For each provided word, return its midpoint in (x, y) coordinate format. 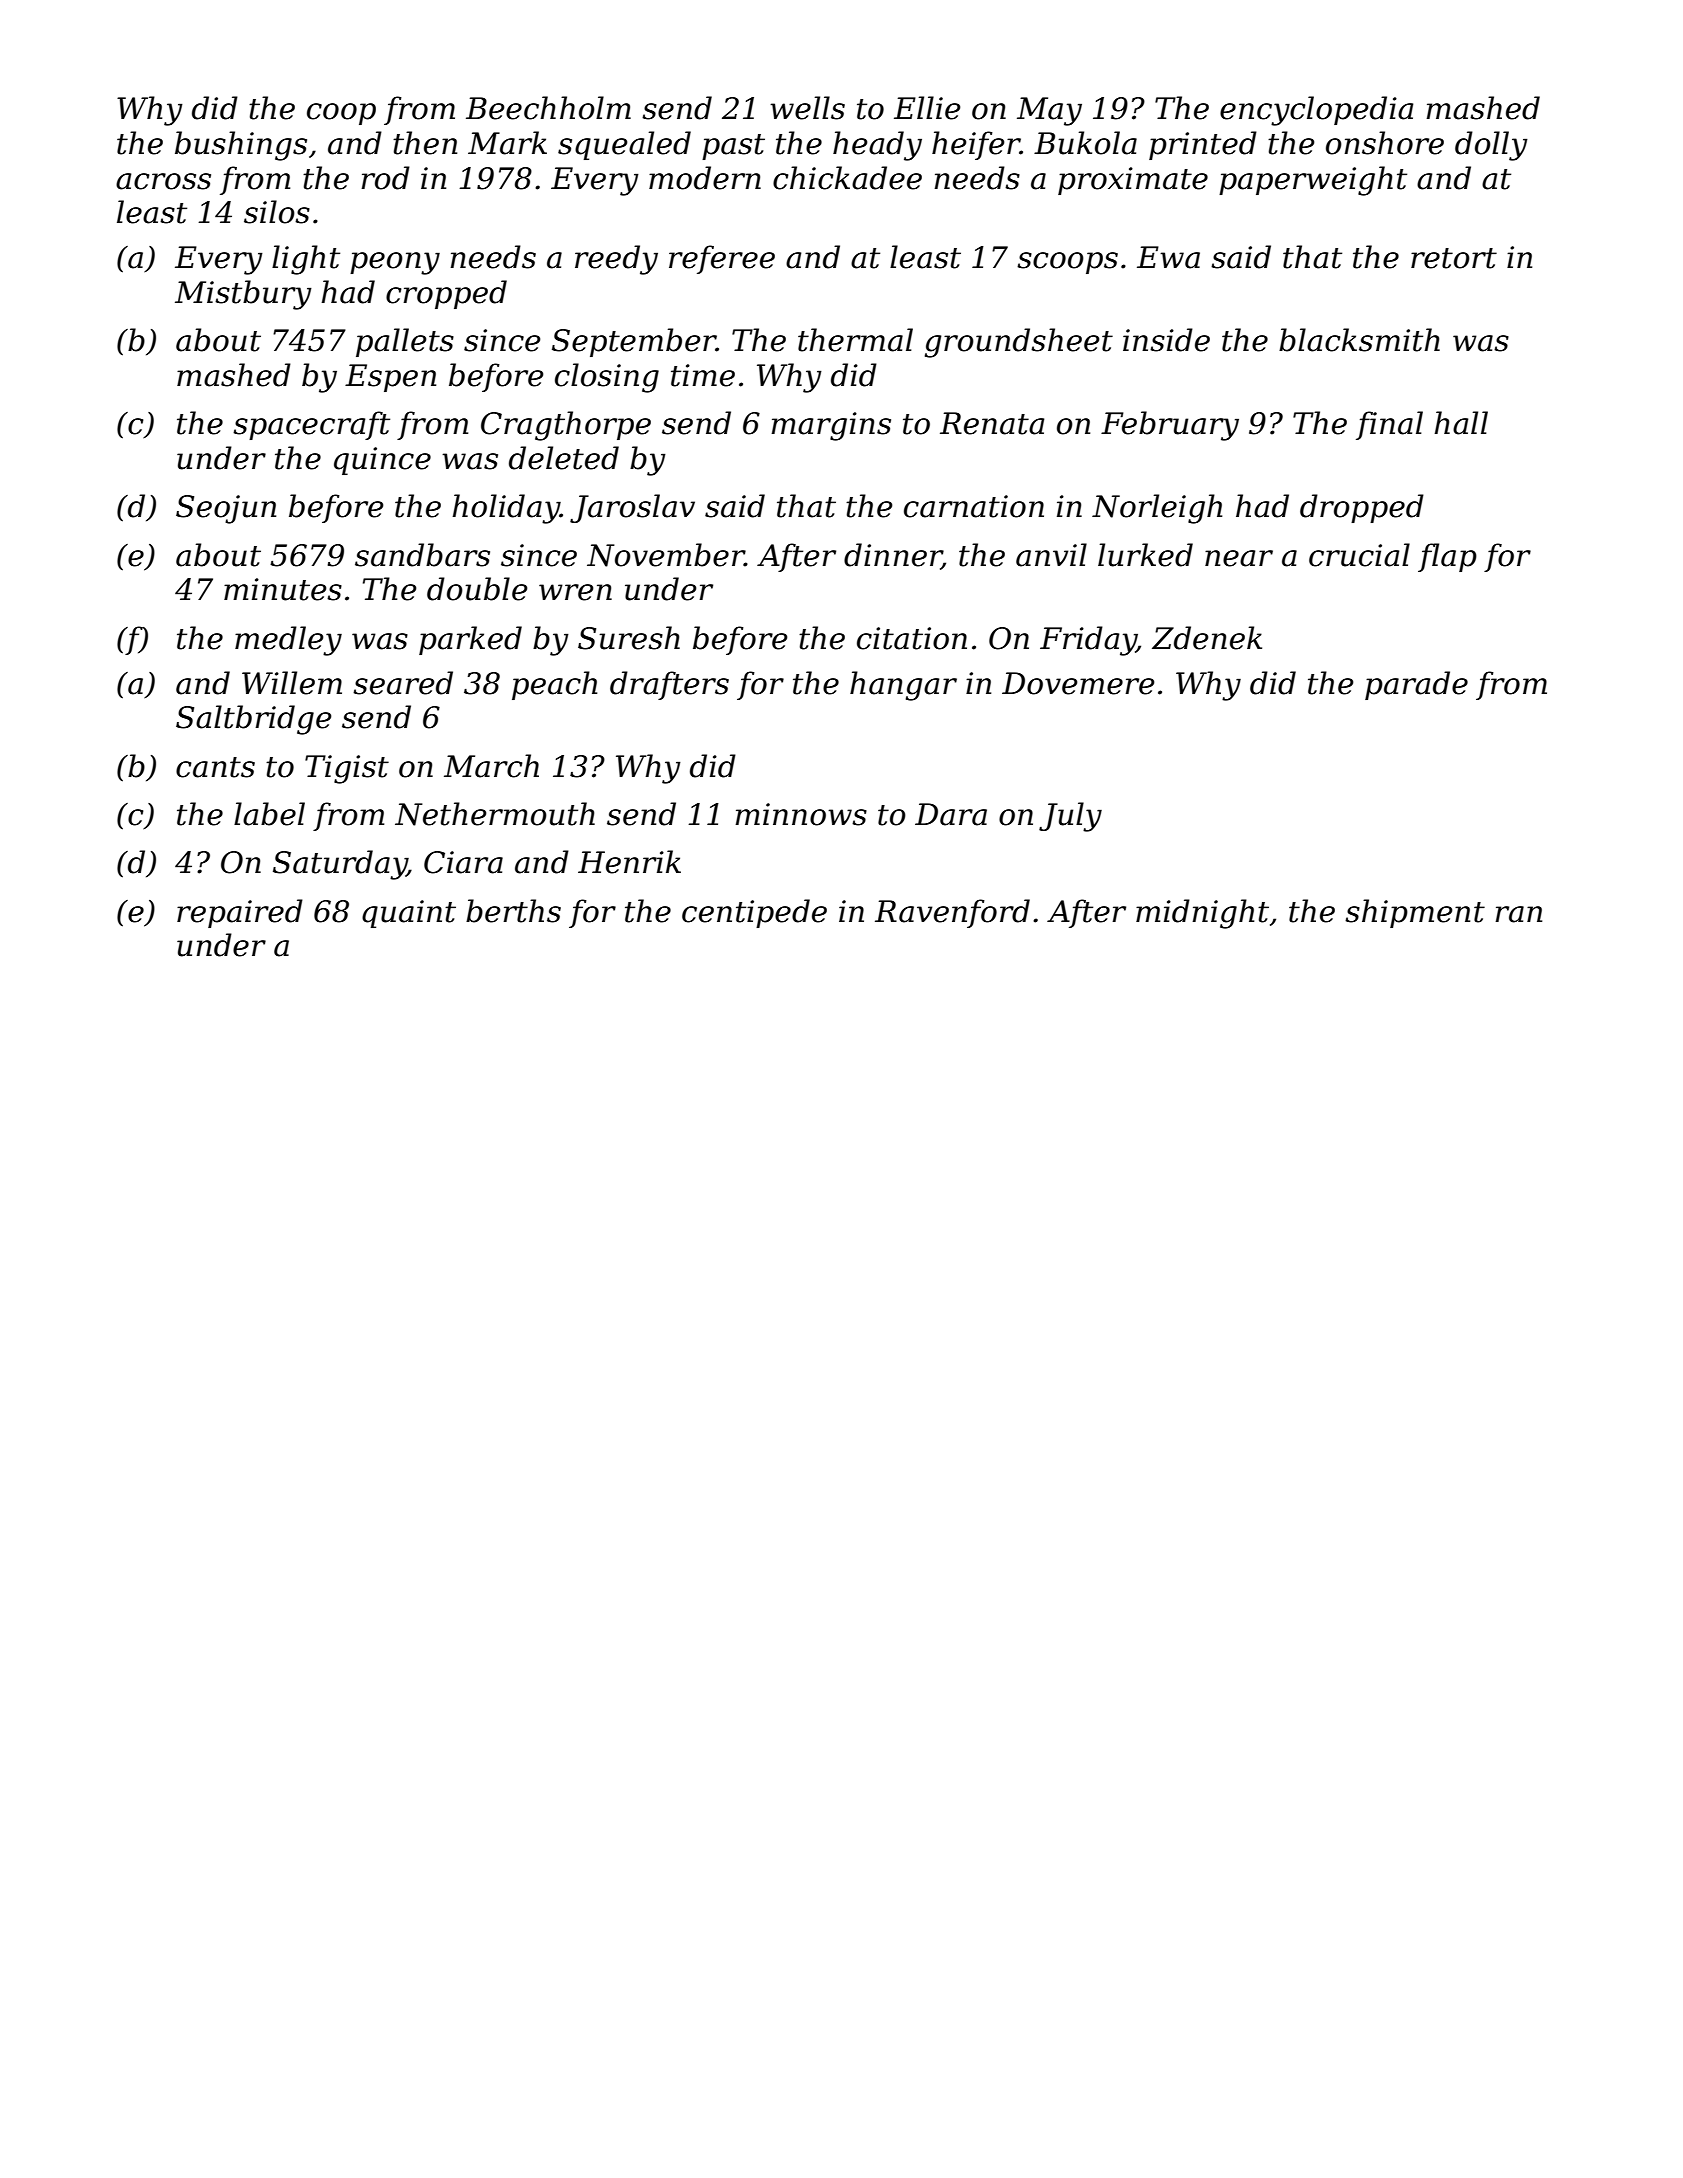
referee (722, 259)
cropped (446, 294)
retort (1454, 258)
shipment (1415, 913)
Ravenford (952, 913)
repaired (240, 913)
